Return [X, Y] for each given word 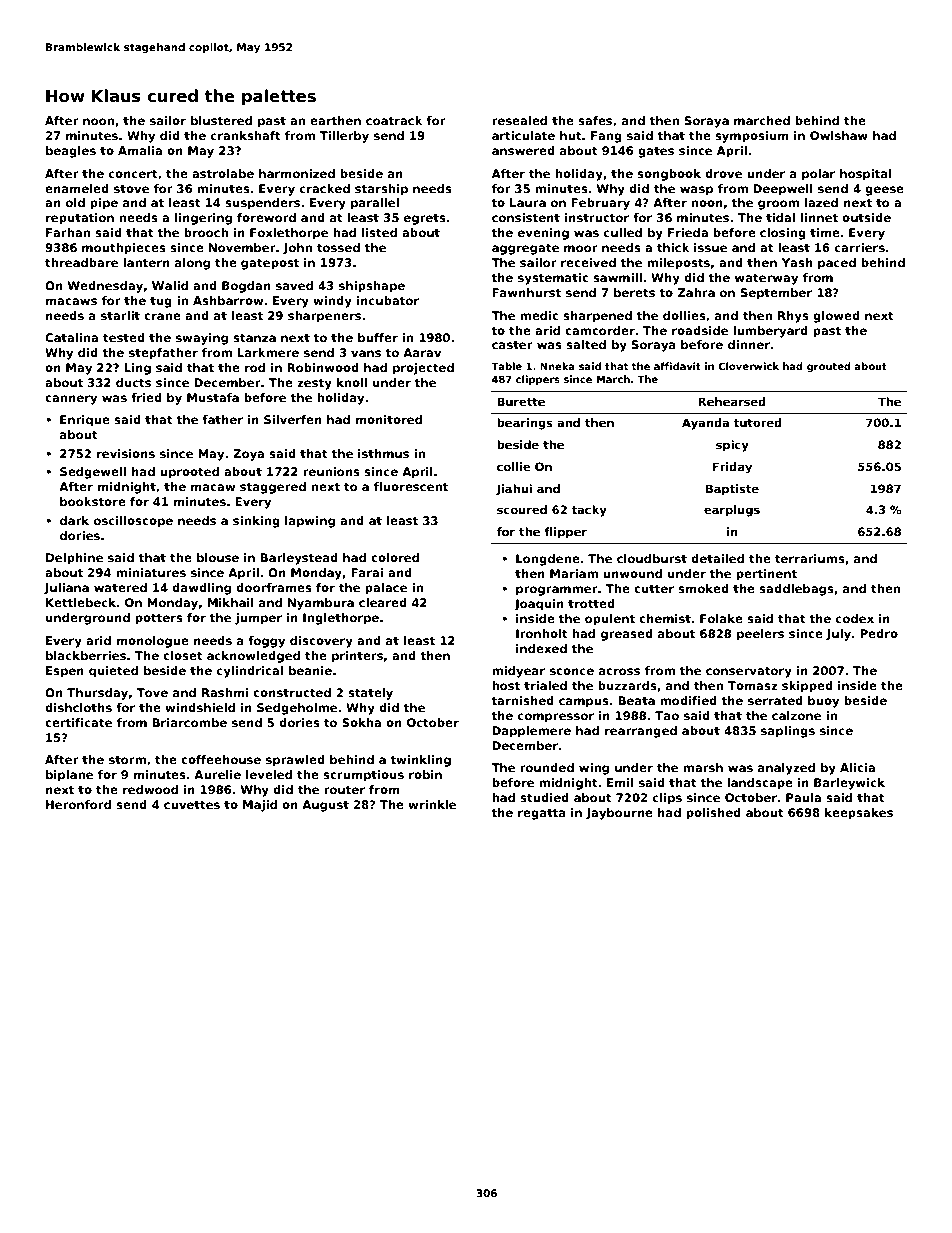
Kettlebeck [81, 602]
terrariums [810, 558]
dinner [749, 344]
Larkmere [268, 352]
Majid [260, 806]
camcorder [600, 330]
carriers [860, 247]
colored [395, 557]
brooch [206, 232]
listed [379, 232]
